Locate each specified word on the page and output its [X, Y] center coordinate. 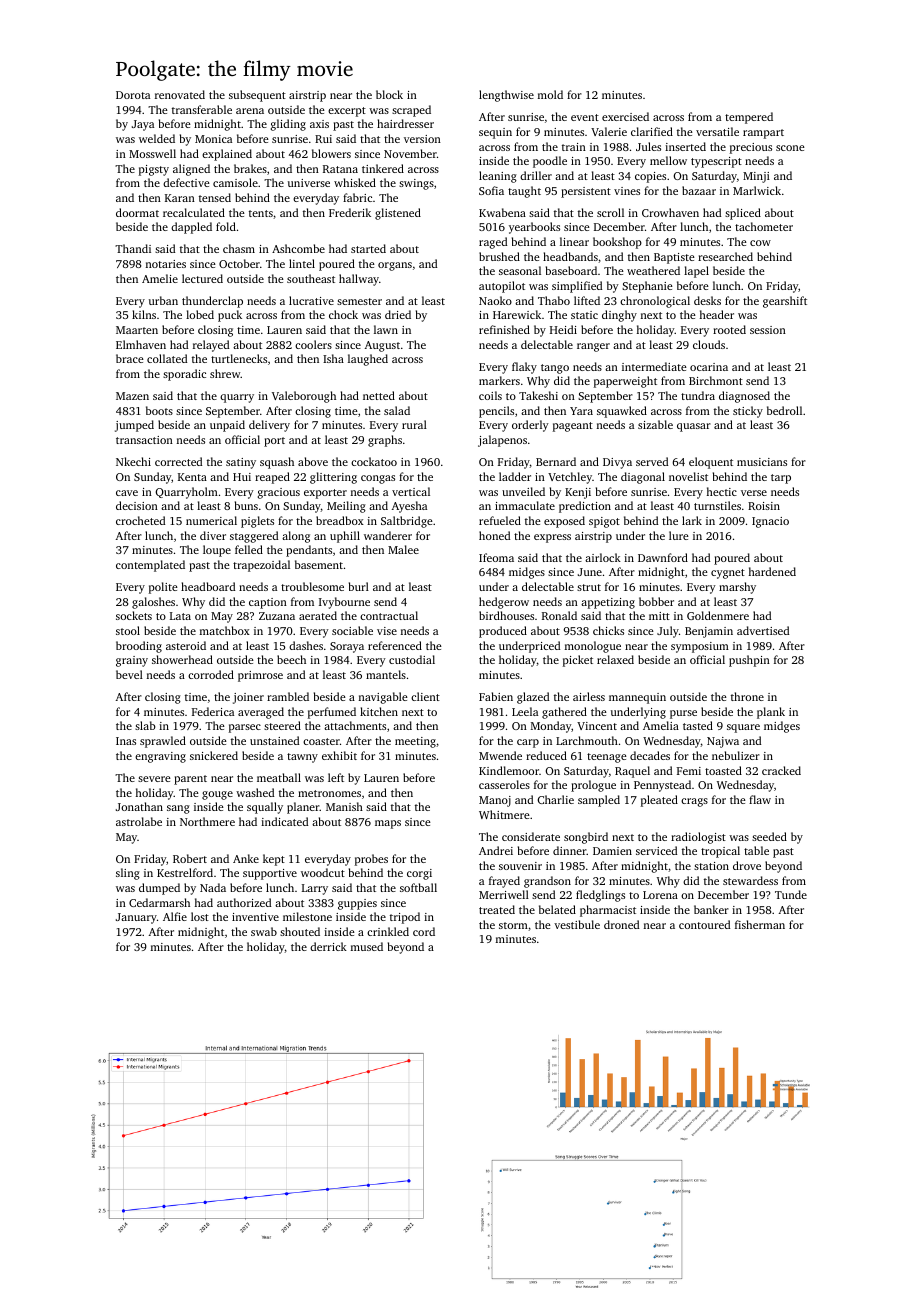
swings [416, 184]
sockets [134, 615]
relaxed [615, 659]
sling [128, 874]
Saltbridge [407, 522]
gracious [279, 493]
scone [790, 148]
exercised [625, 116]
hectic [722, 491]
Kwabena [502, 212]
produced [503, 632]
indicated [284, 821]
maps [388, 824]
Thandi [133, 248]
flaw [760, 799]
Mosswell [152, 153]
